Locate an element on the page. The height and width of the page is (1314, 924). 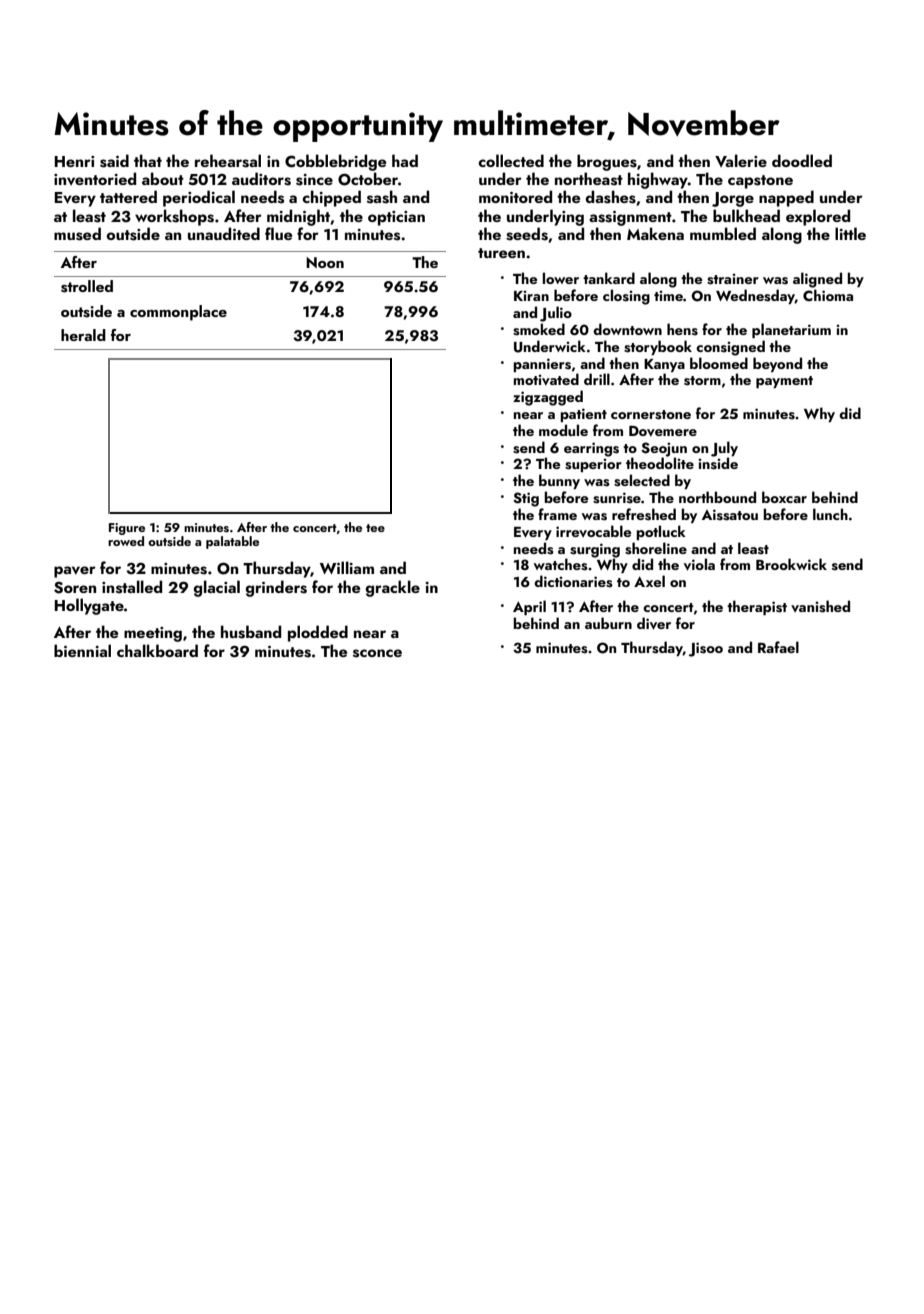
Aissatou is located at coordinates (730, 515).
